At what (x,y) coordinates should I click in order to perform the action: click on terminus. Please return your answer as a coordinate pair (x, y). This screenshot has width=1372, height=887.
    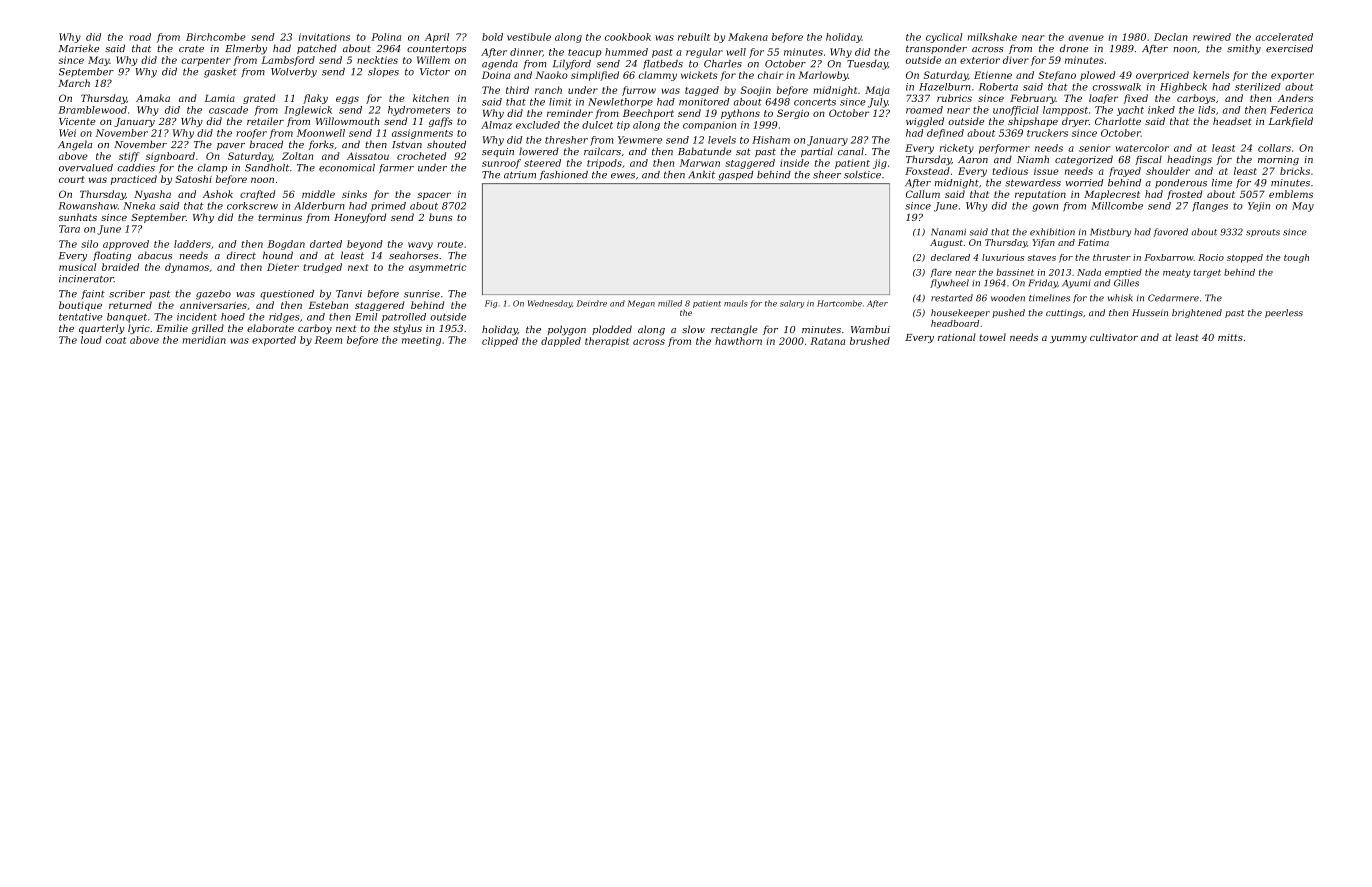
    Looking at the image, I should click on (280, 217).
